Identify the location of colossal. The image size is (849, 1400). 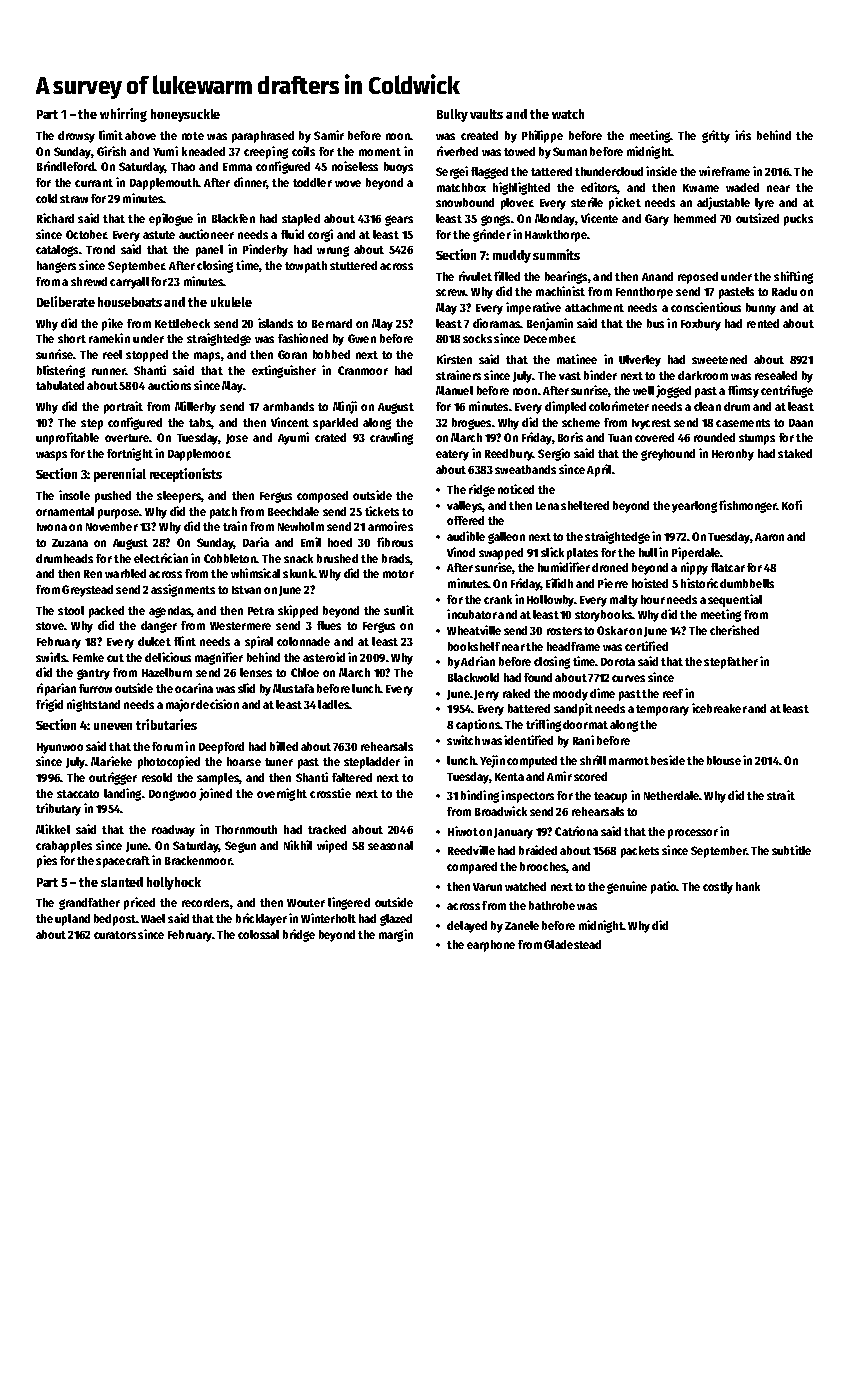
(258, 934).
